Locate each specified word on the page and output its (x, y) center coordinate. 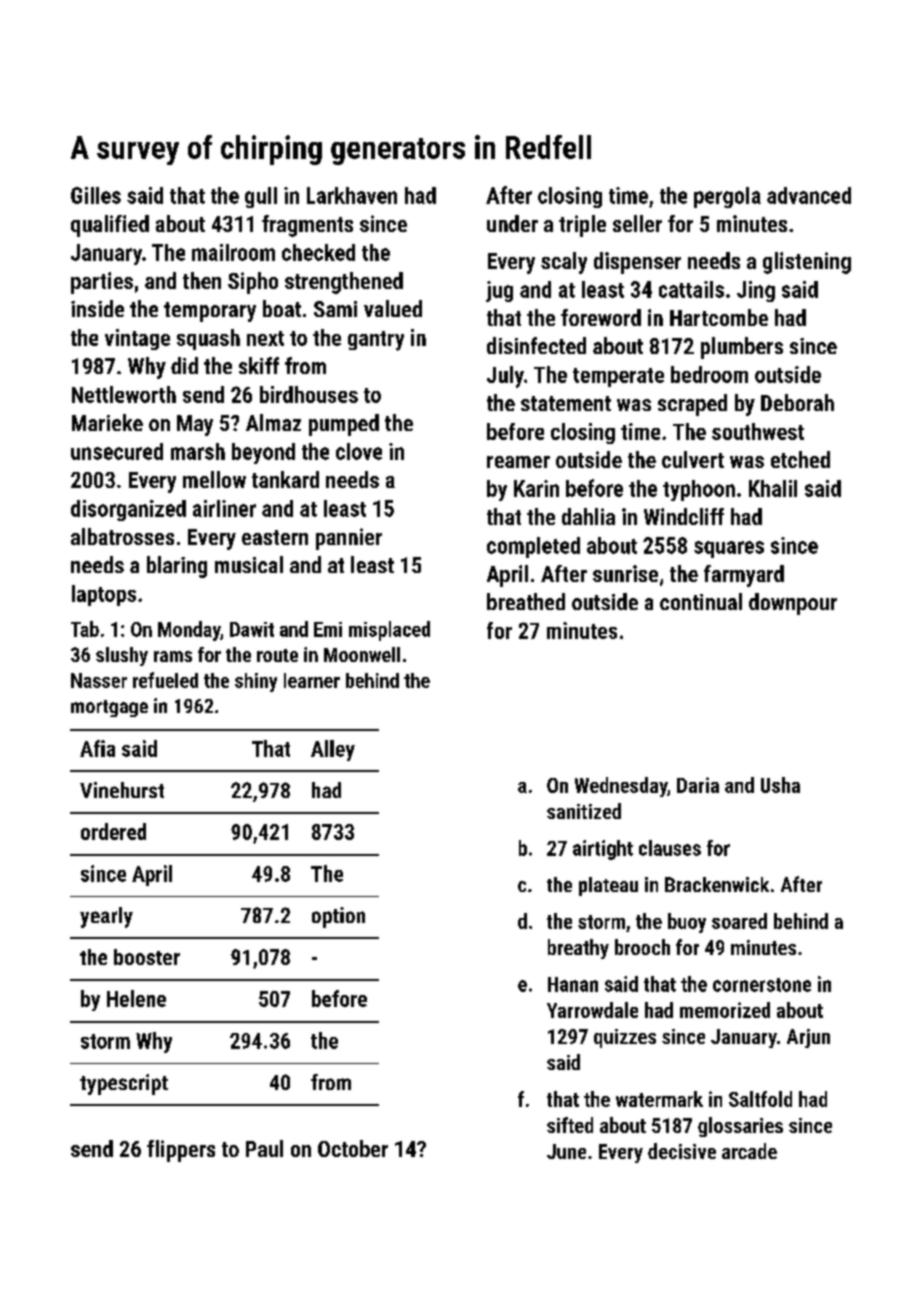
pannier (349, 539)
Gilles (96, 195)
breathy (578, 949)
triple (582, 226)
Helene (136, 998)
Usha (780, 785)
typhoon (699, 490)
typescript (124, 1084)
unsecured (117, 451)
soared (739, 921)
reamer (518, 462)
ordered (113, 831)
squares (729, 549)
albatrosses (122, 536)
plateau (608, 886)
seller (637, 223)
